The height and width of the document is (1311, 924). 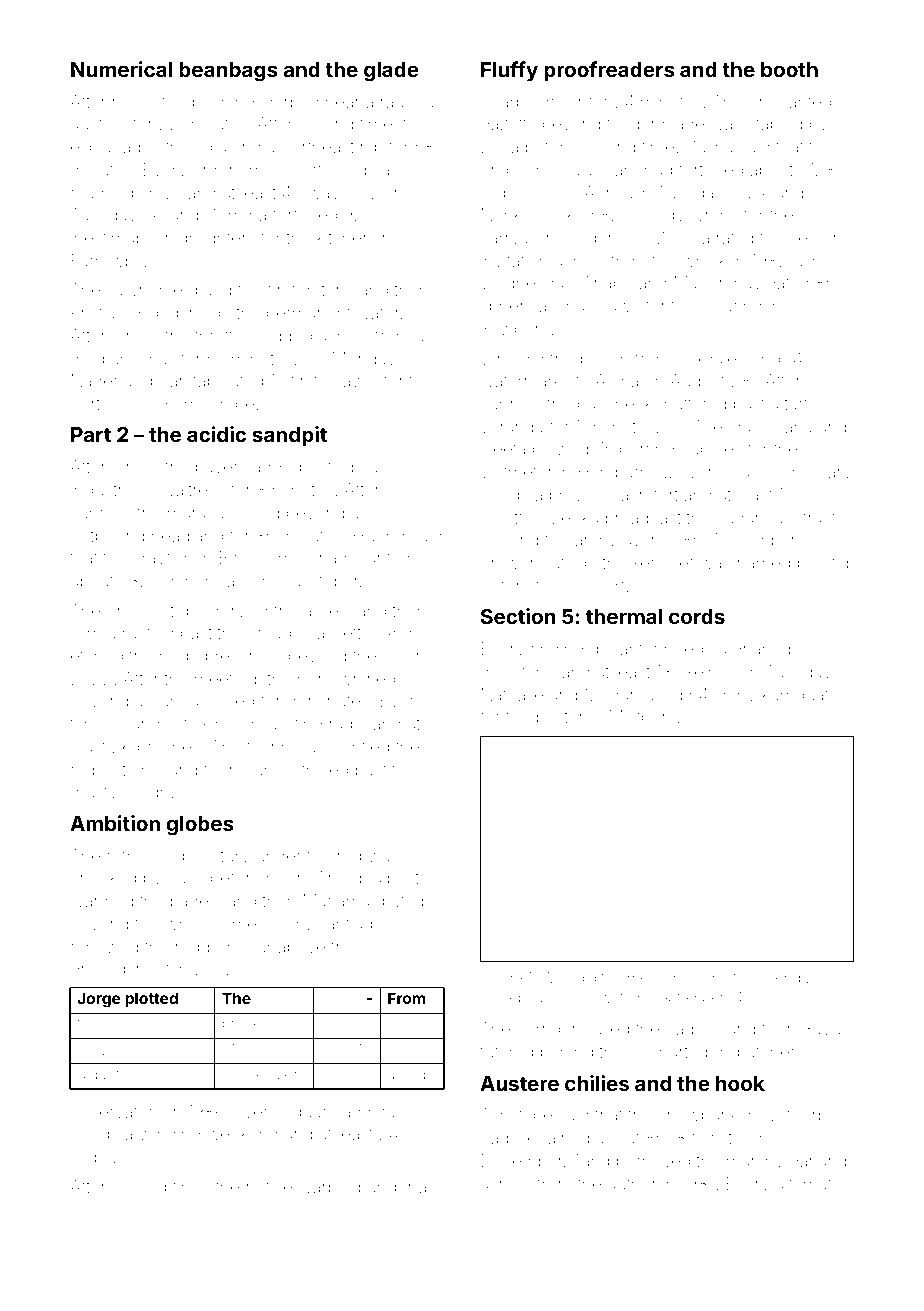 I want to click on etched, so click(x=97, y=655).
